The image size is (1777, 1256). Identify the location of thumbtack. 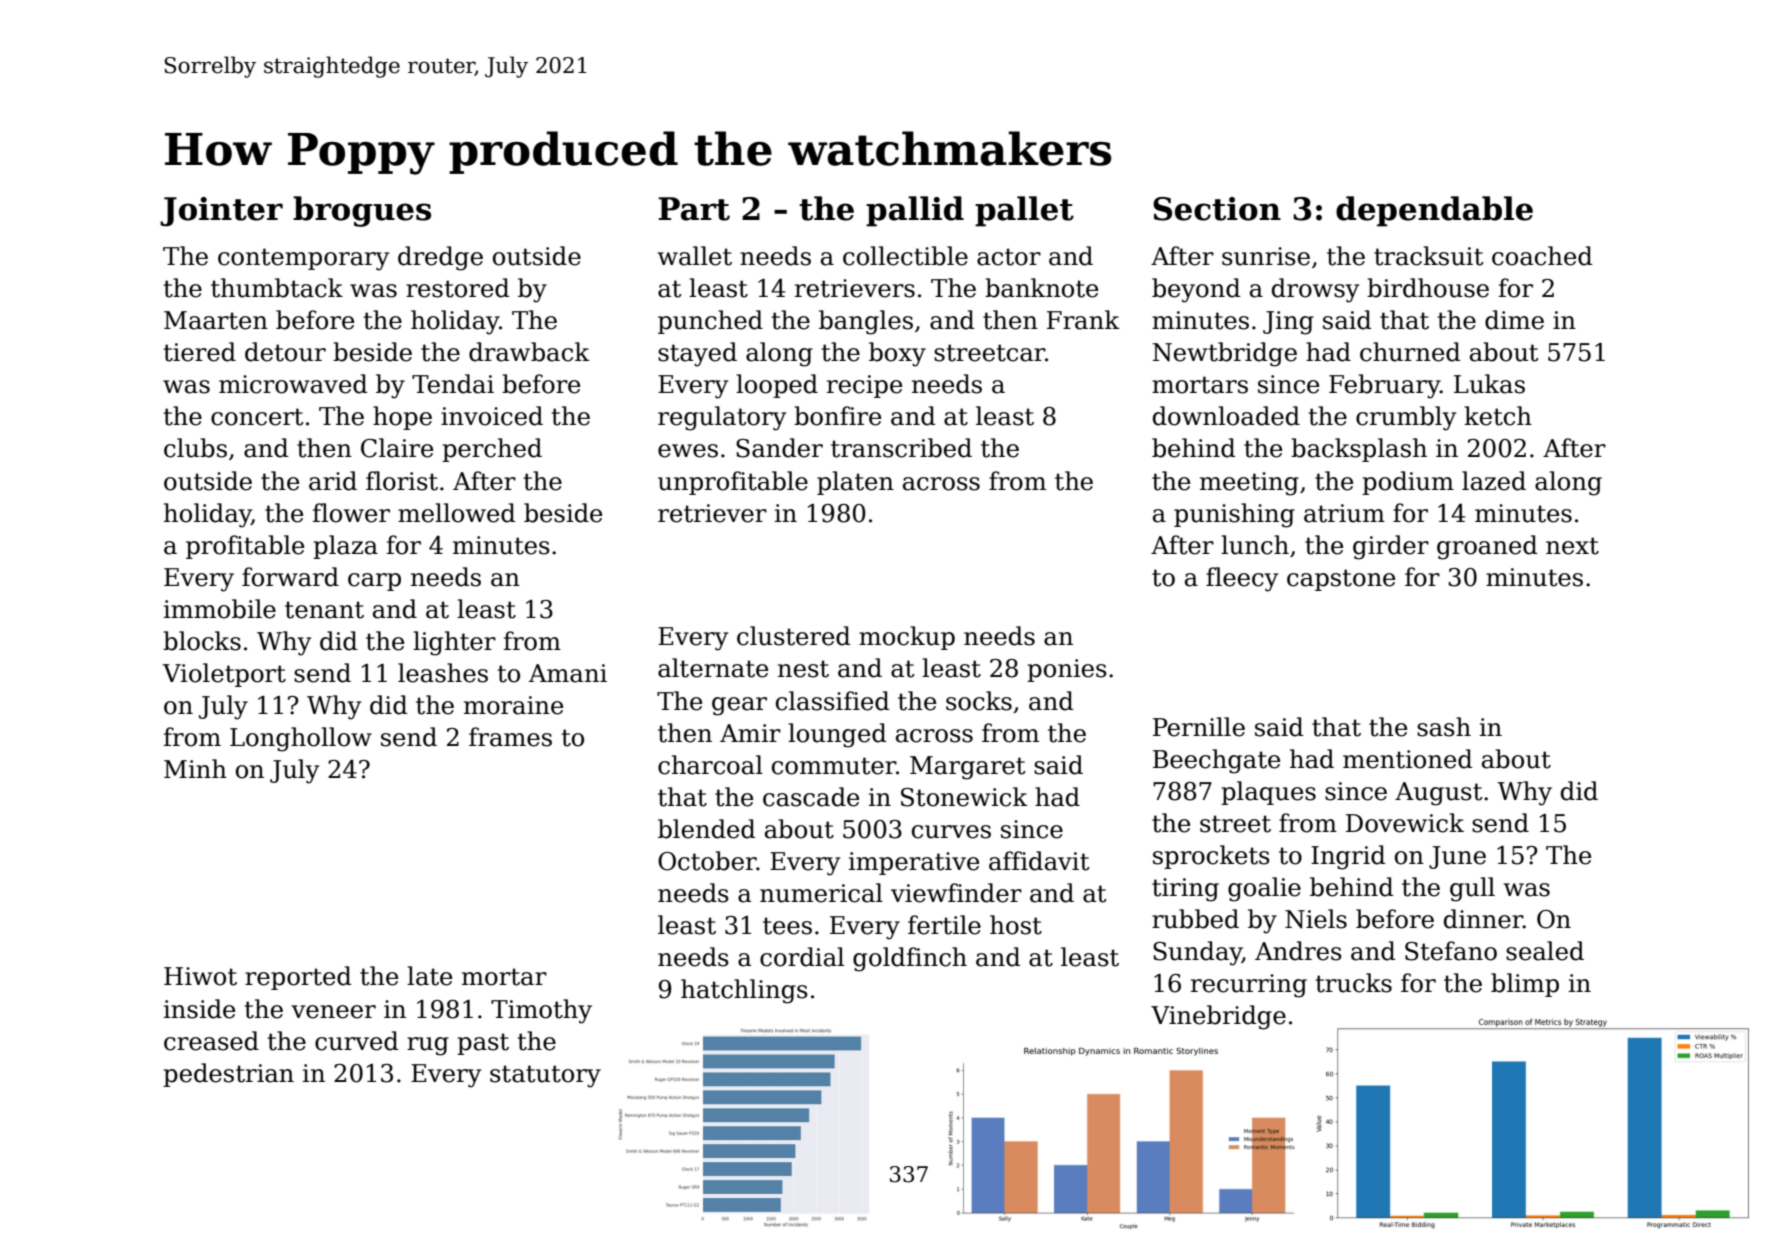
(277, 288).
